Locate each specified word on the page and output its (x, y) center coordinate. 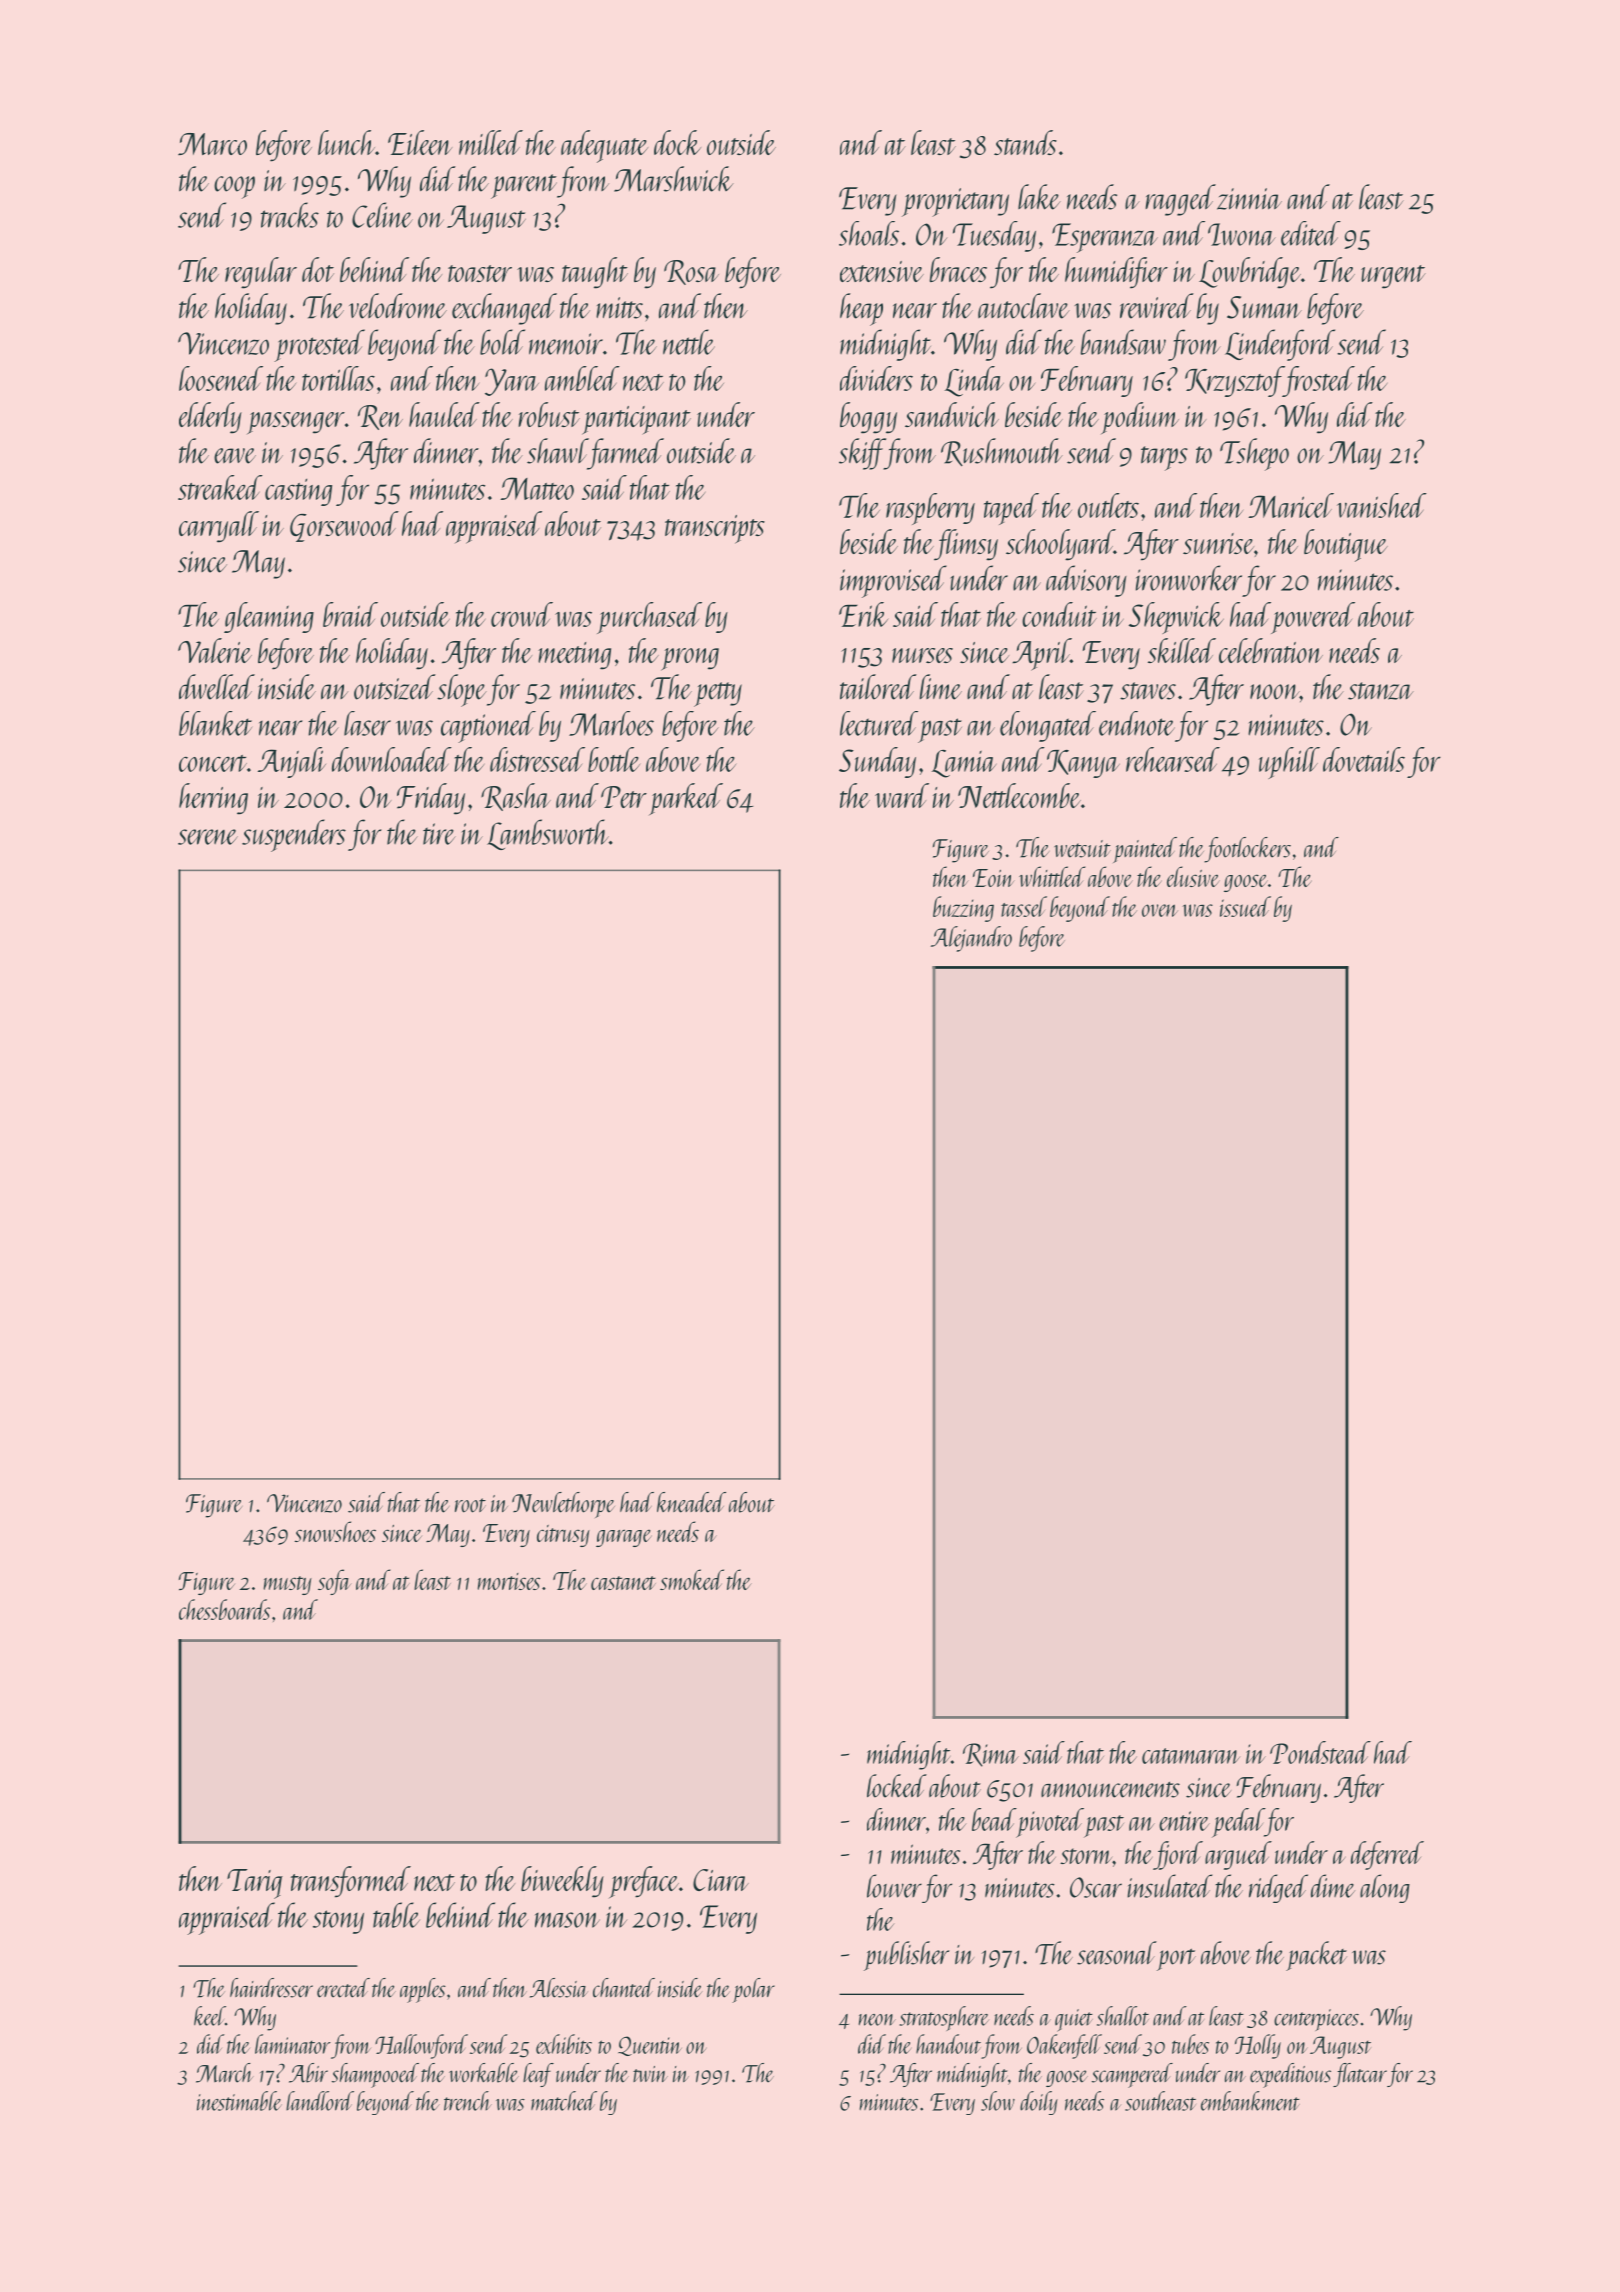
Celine (382, 215)
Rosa (691, 272)
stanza (1381, 691)
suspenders (294, 835)
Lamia (964, 764)
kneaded (691, 1502)
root (470, 1505)
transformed (351, 1882)
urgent (1393, 277)
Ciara (721, 1880)
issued (1245, 906)
